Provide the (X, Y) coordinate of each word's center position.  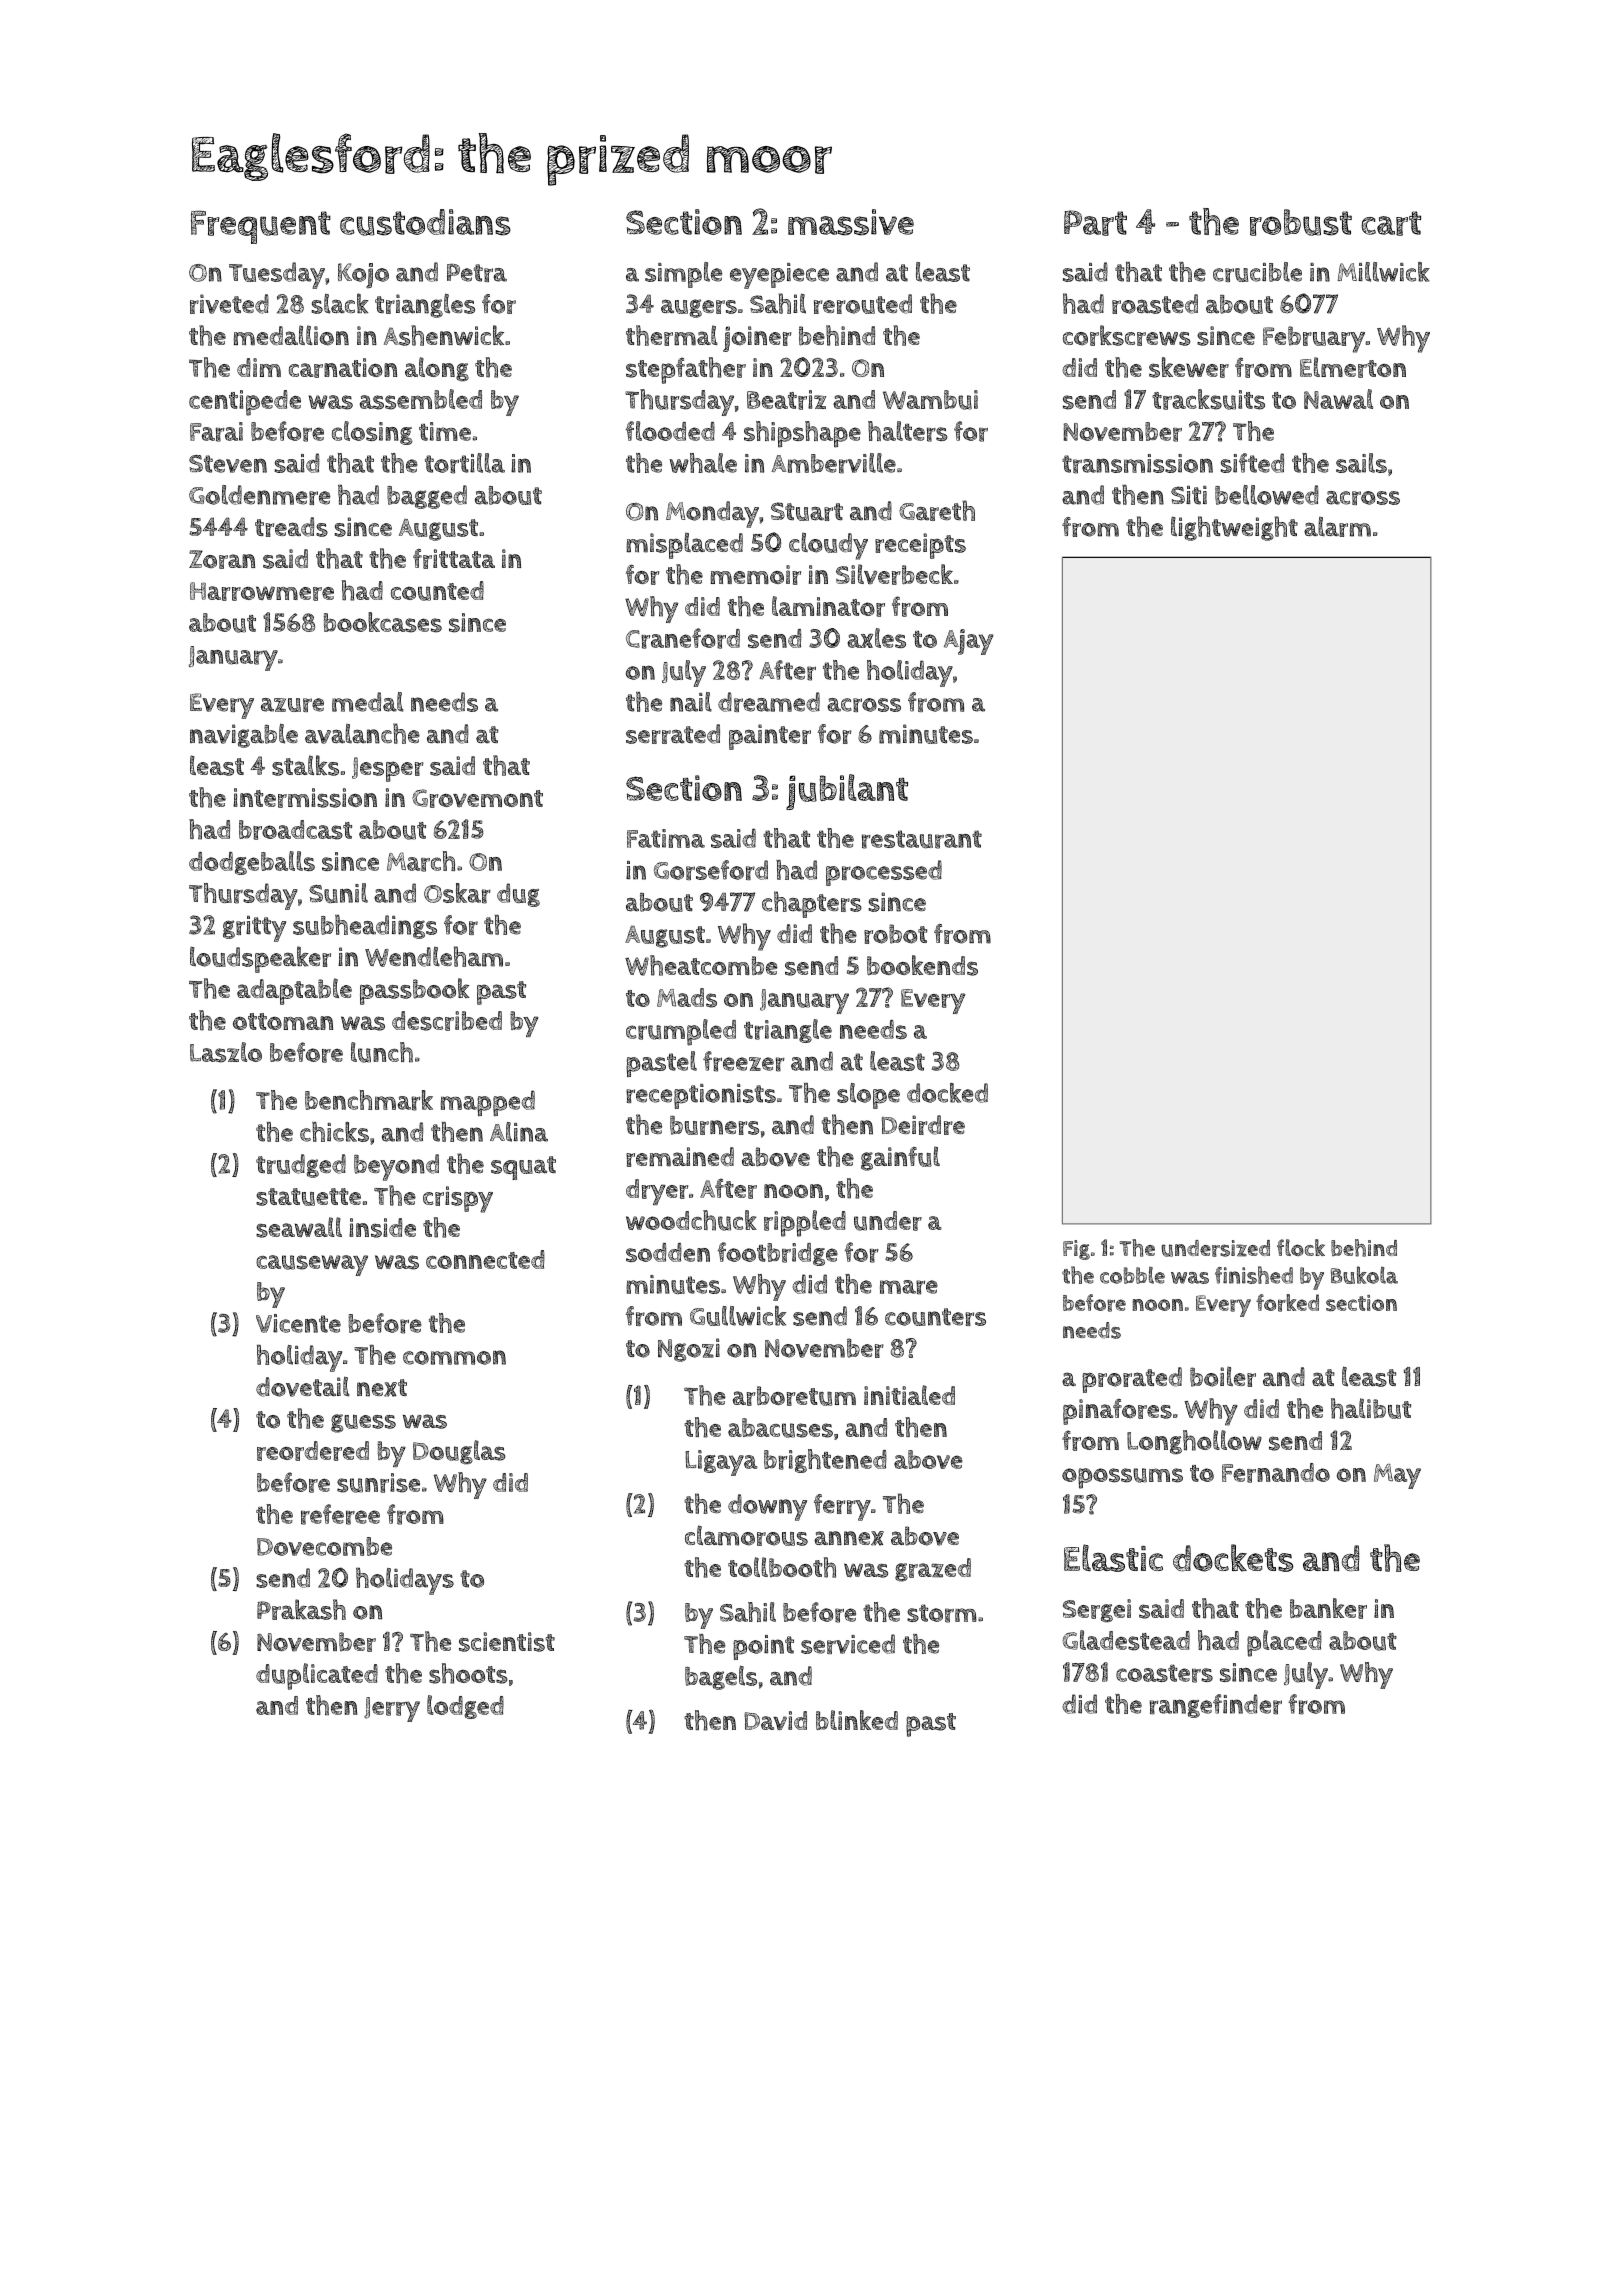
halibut (1371, 1408)
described (447, 1021)
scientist (507, 1642)
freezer (744, 1061)
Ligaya (721, 1463)
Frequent (261, 227)
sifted (1252, 463)
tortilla (465, 463)
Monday (712, 514)
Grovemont (477, 798)
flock (1301, 1247)
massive (851, 222)
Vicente (298, 1323)
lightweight (1234, 528)
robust (1301, 222)
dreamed (769, 702)
